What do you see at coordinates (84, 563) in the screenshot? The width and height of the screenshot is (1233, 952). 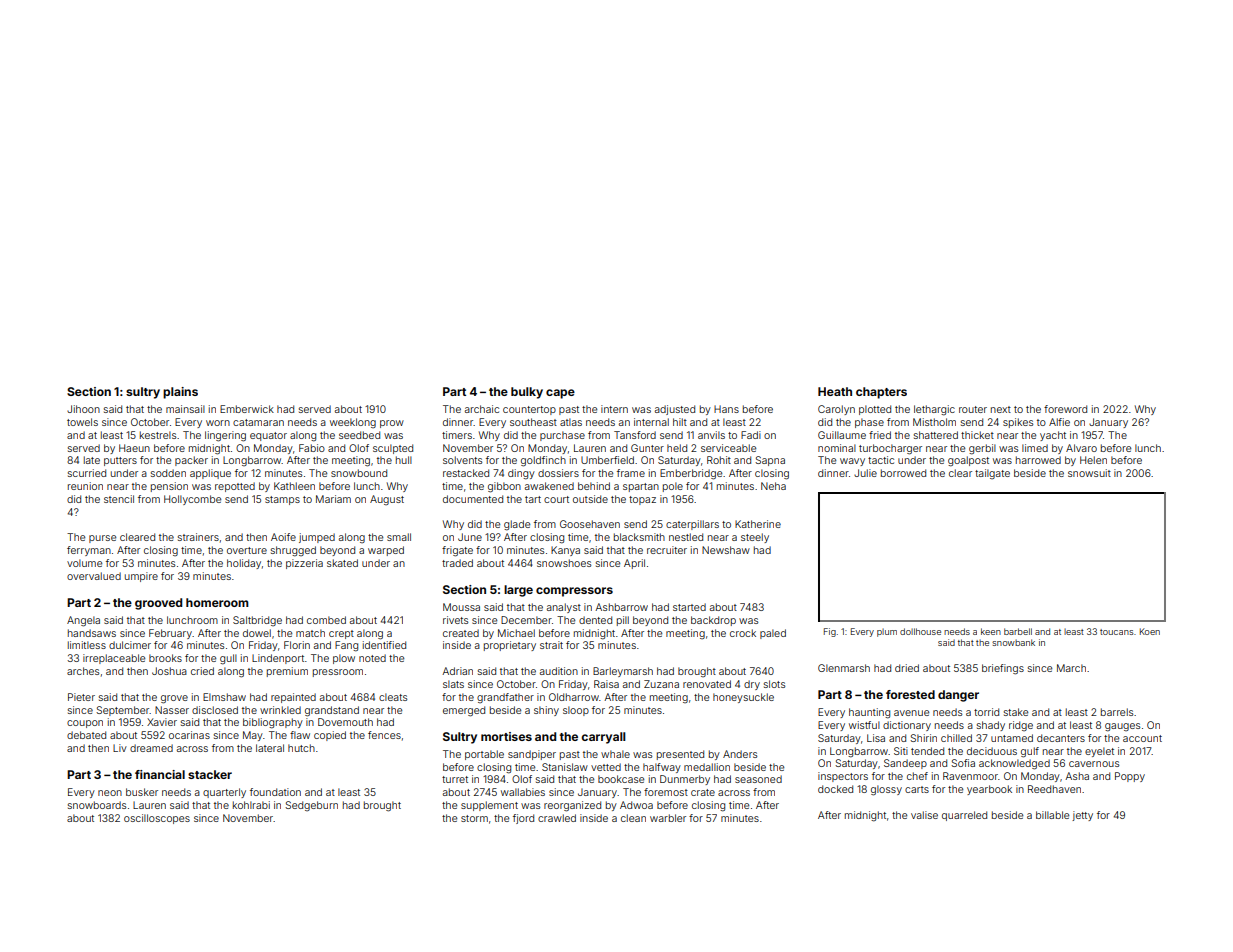 I see `volume` at bounding box center [84, 563].
